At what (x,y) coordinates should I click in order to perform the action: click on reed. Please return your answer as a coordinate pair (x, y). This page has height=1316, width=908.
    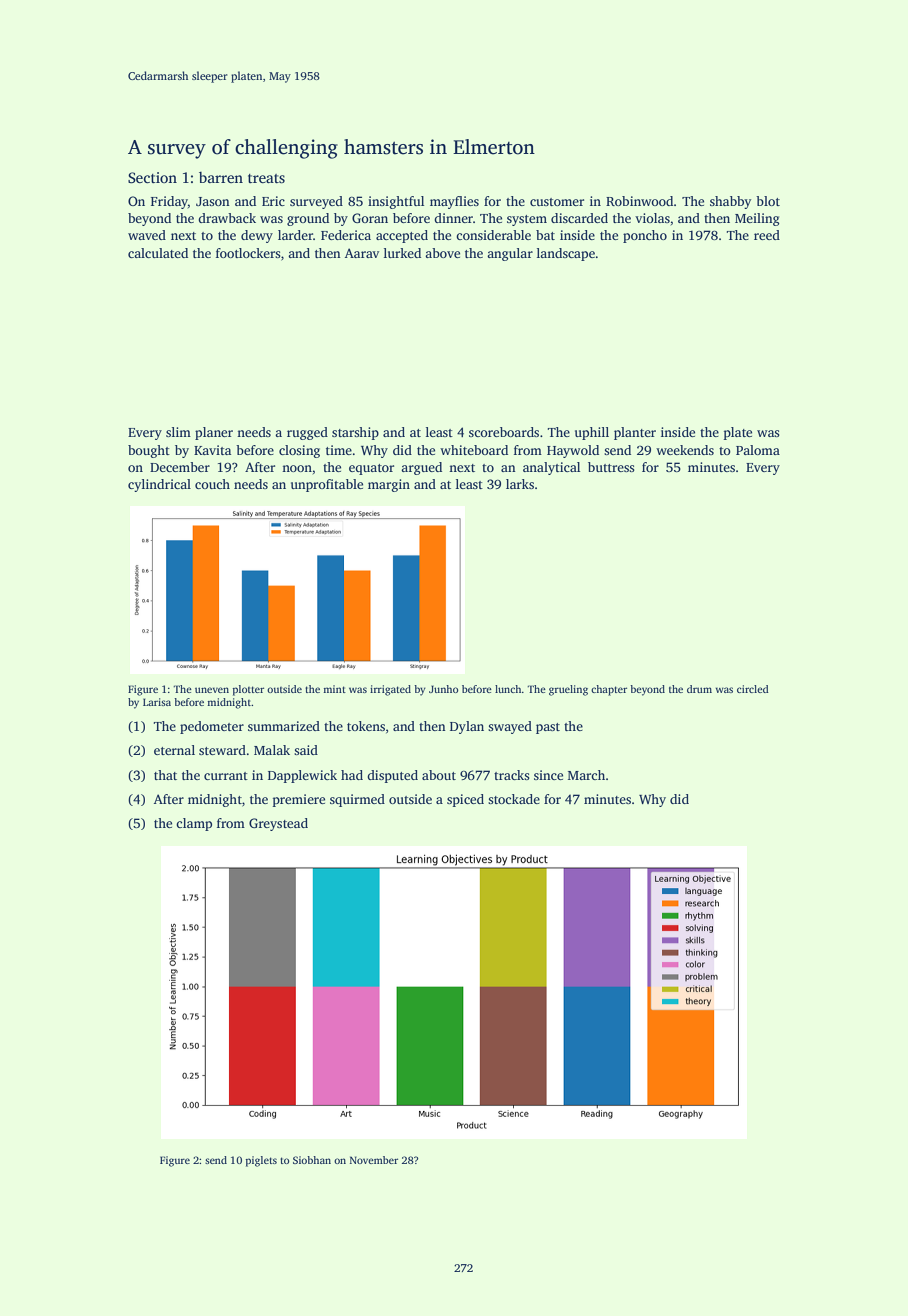
    Looking at the image, I should click on (767, 235).
